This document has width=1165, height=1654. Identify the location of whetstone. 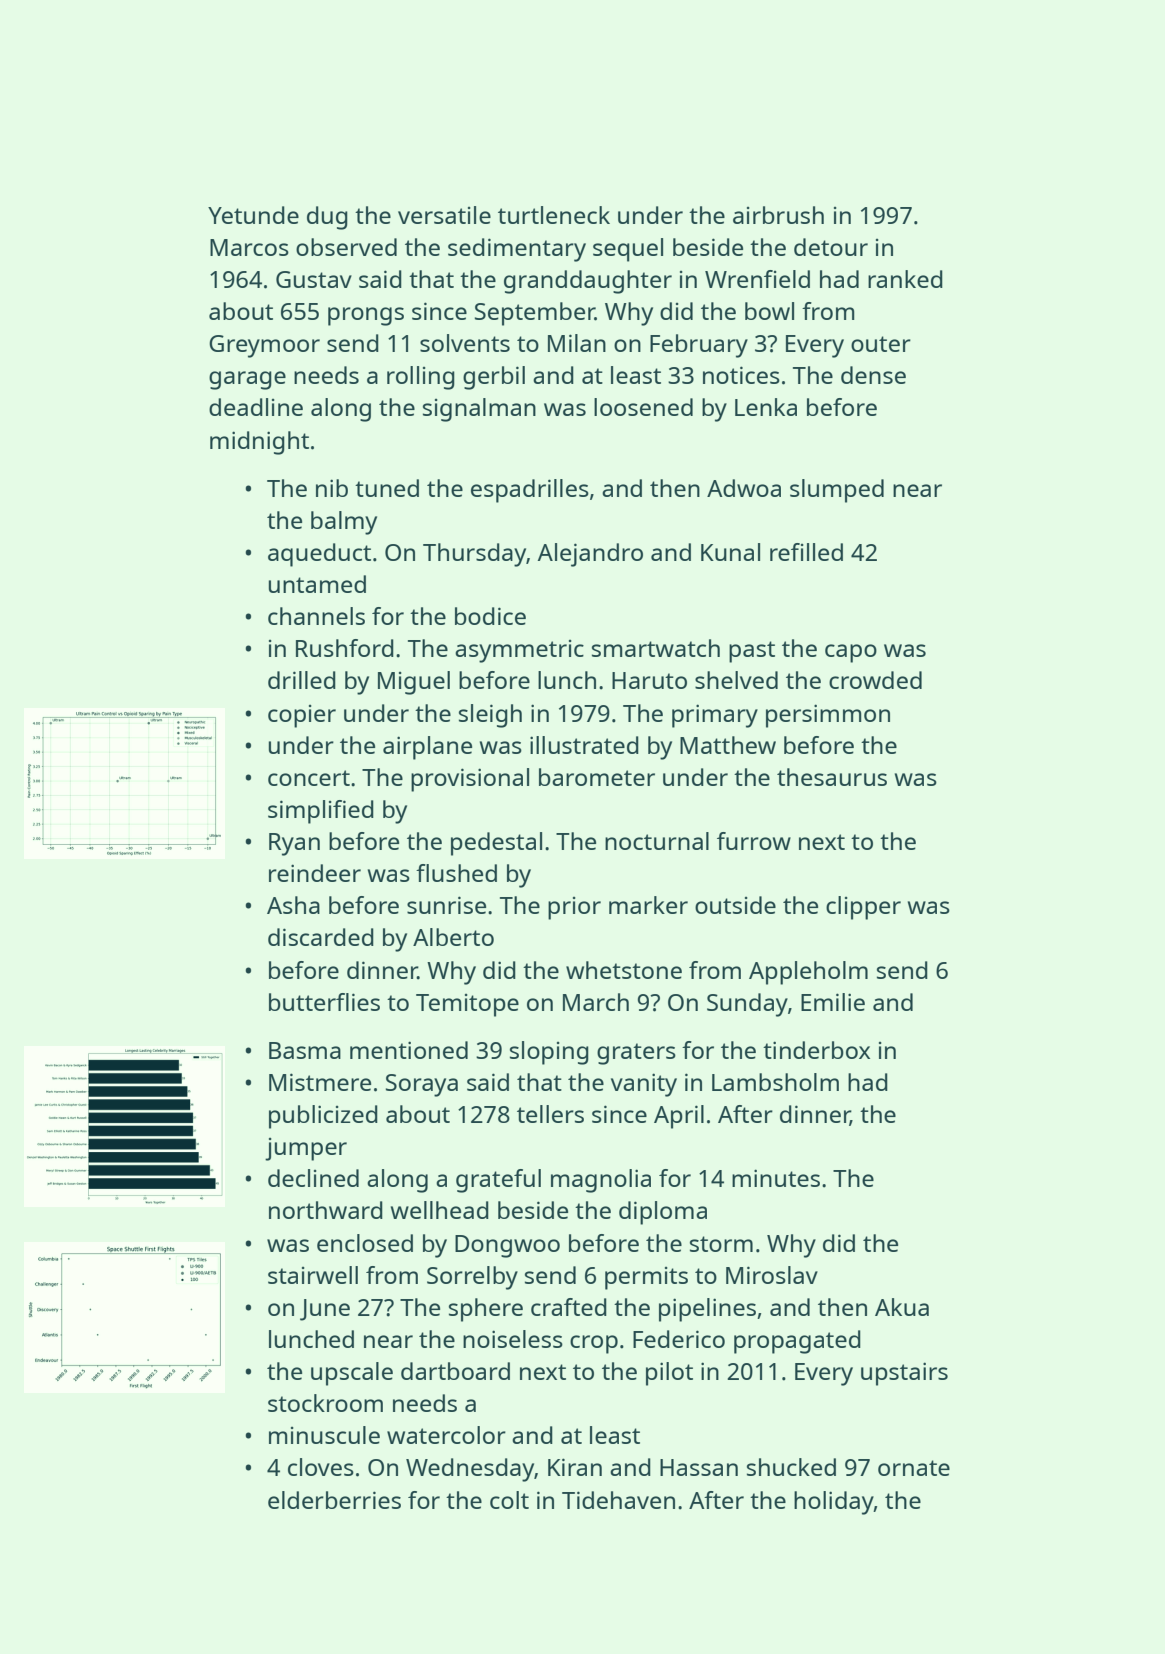
(624, 970).
